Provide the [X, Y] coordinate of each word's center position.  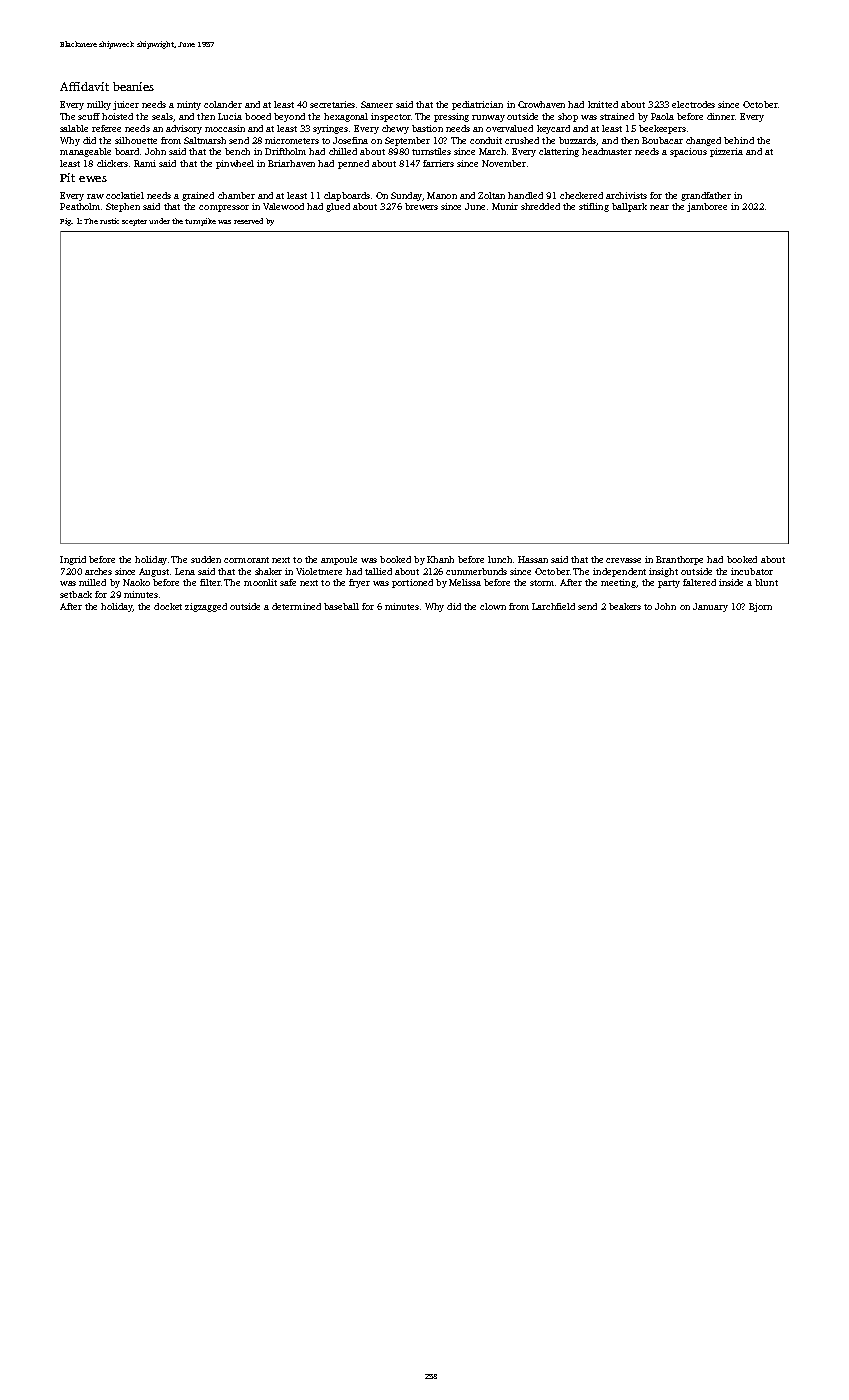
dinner [721, 116]
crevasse [623, 560]
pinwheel [235, 164]
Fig [65, 222]
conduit [486, 140]
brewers [421, 206]
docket [168, 606]
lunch [500, 559]
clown [493, 606]
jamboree [707, 207]
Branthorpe [679, 560]
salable [74, 128]
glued [338, 207]
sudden [206, 559]
